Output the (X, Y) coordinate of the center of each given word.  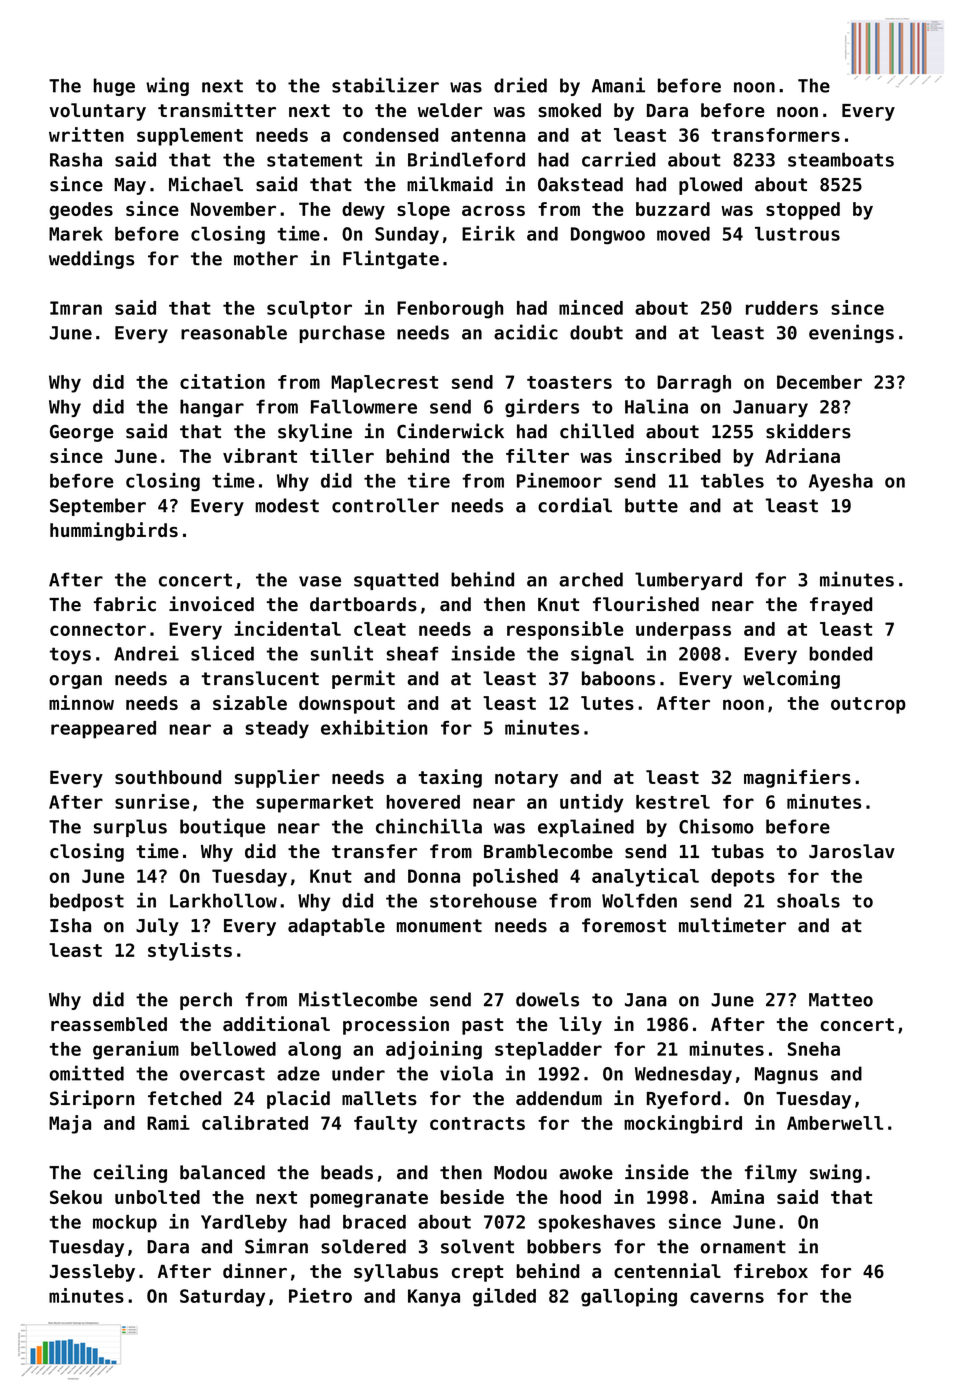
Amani (618, 85)
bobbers (564, 1246)
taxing (450, 778)
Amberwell (835, 1123)
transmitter (217, 110)
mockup (125, 1224)
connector (98, 629)
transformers (775, 135)
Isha (70, 925)
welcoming (791, 679)
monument (439, 926)
